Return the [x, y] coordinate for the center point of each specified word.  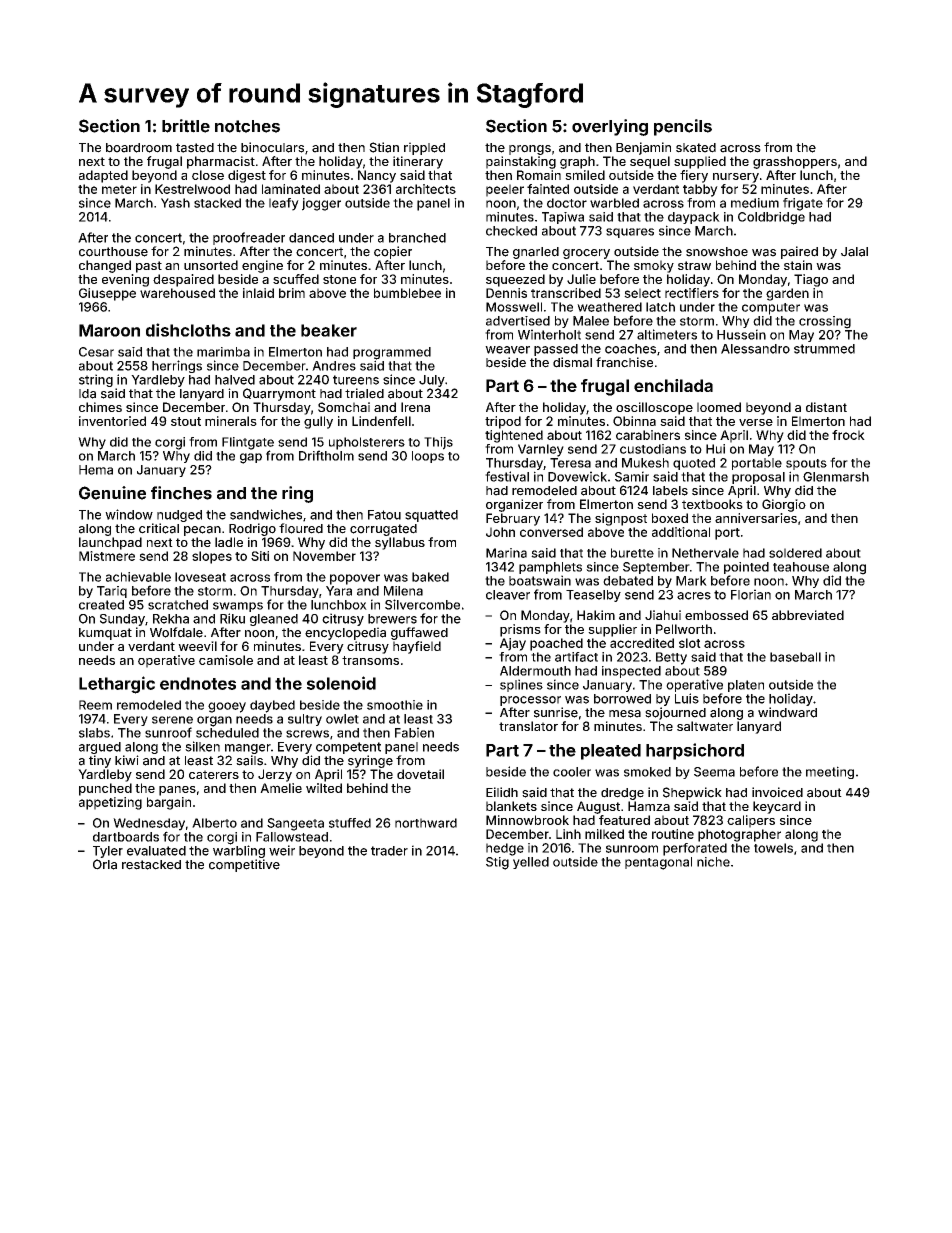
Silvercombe [422, 604]
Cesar [96, 352]
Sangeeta [295, 824]
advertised [518, 321]
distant [826, 407]
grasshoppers [795, 162]
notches [247, 126]
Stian [384, 147]
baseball [795, 657]
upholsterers [367, 443]
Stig [497, 863]
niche [713, 862]
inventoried [112, 421]
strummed [824, 349]
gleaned [274, 620]
